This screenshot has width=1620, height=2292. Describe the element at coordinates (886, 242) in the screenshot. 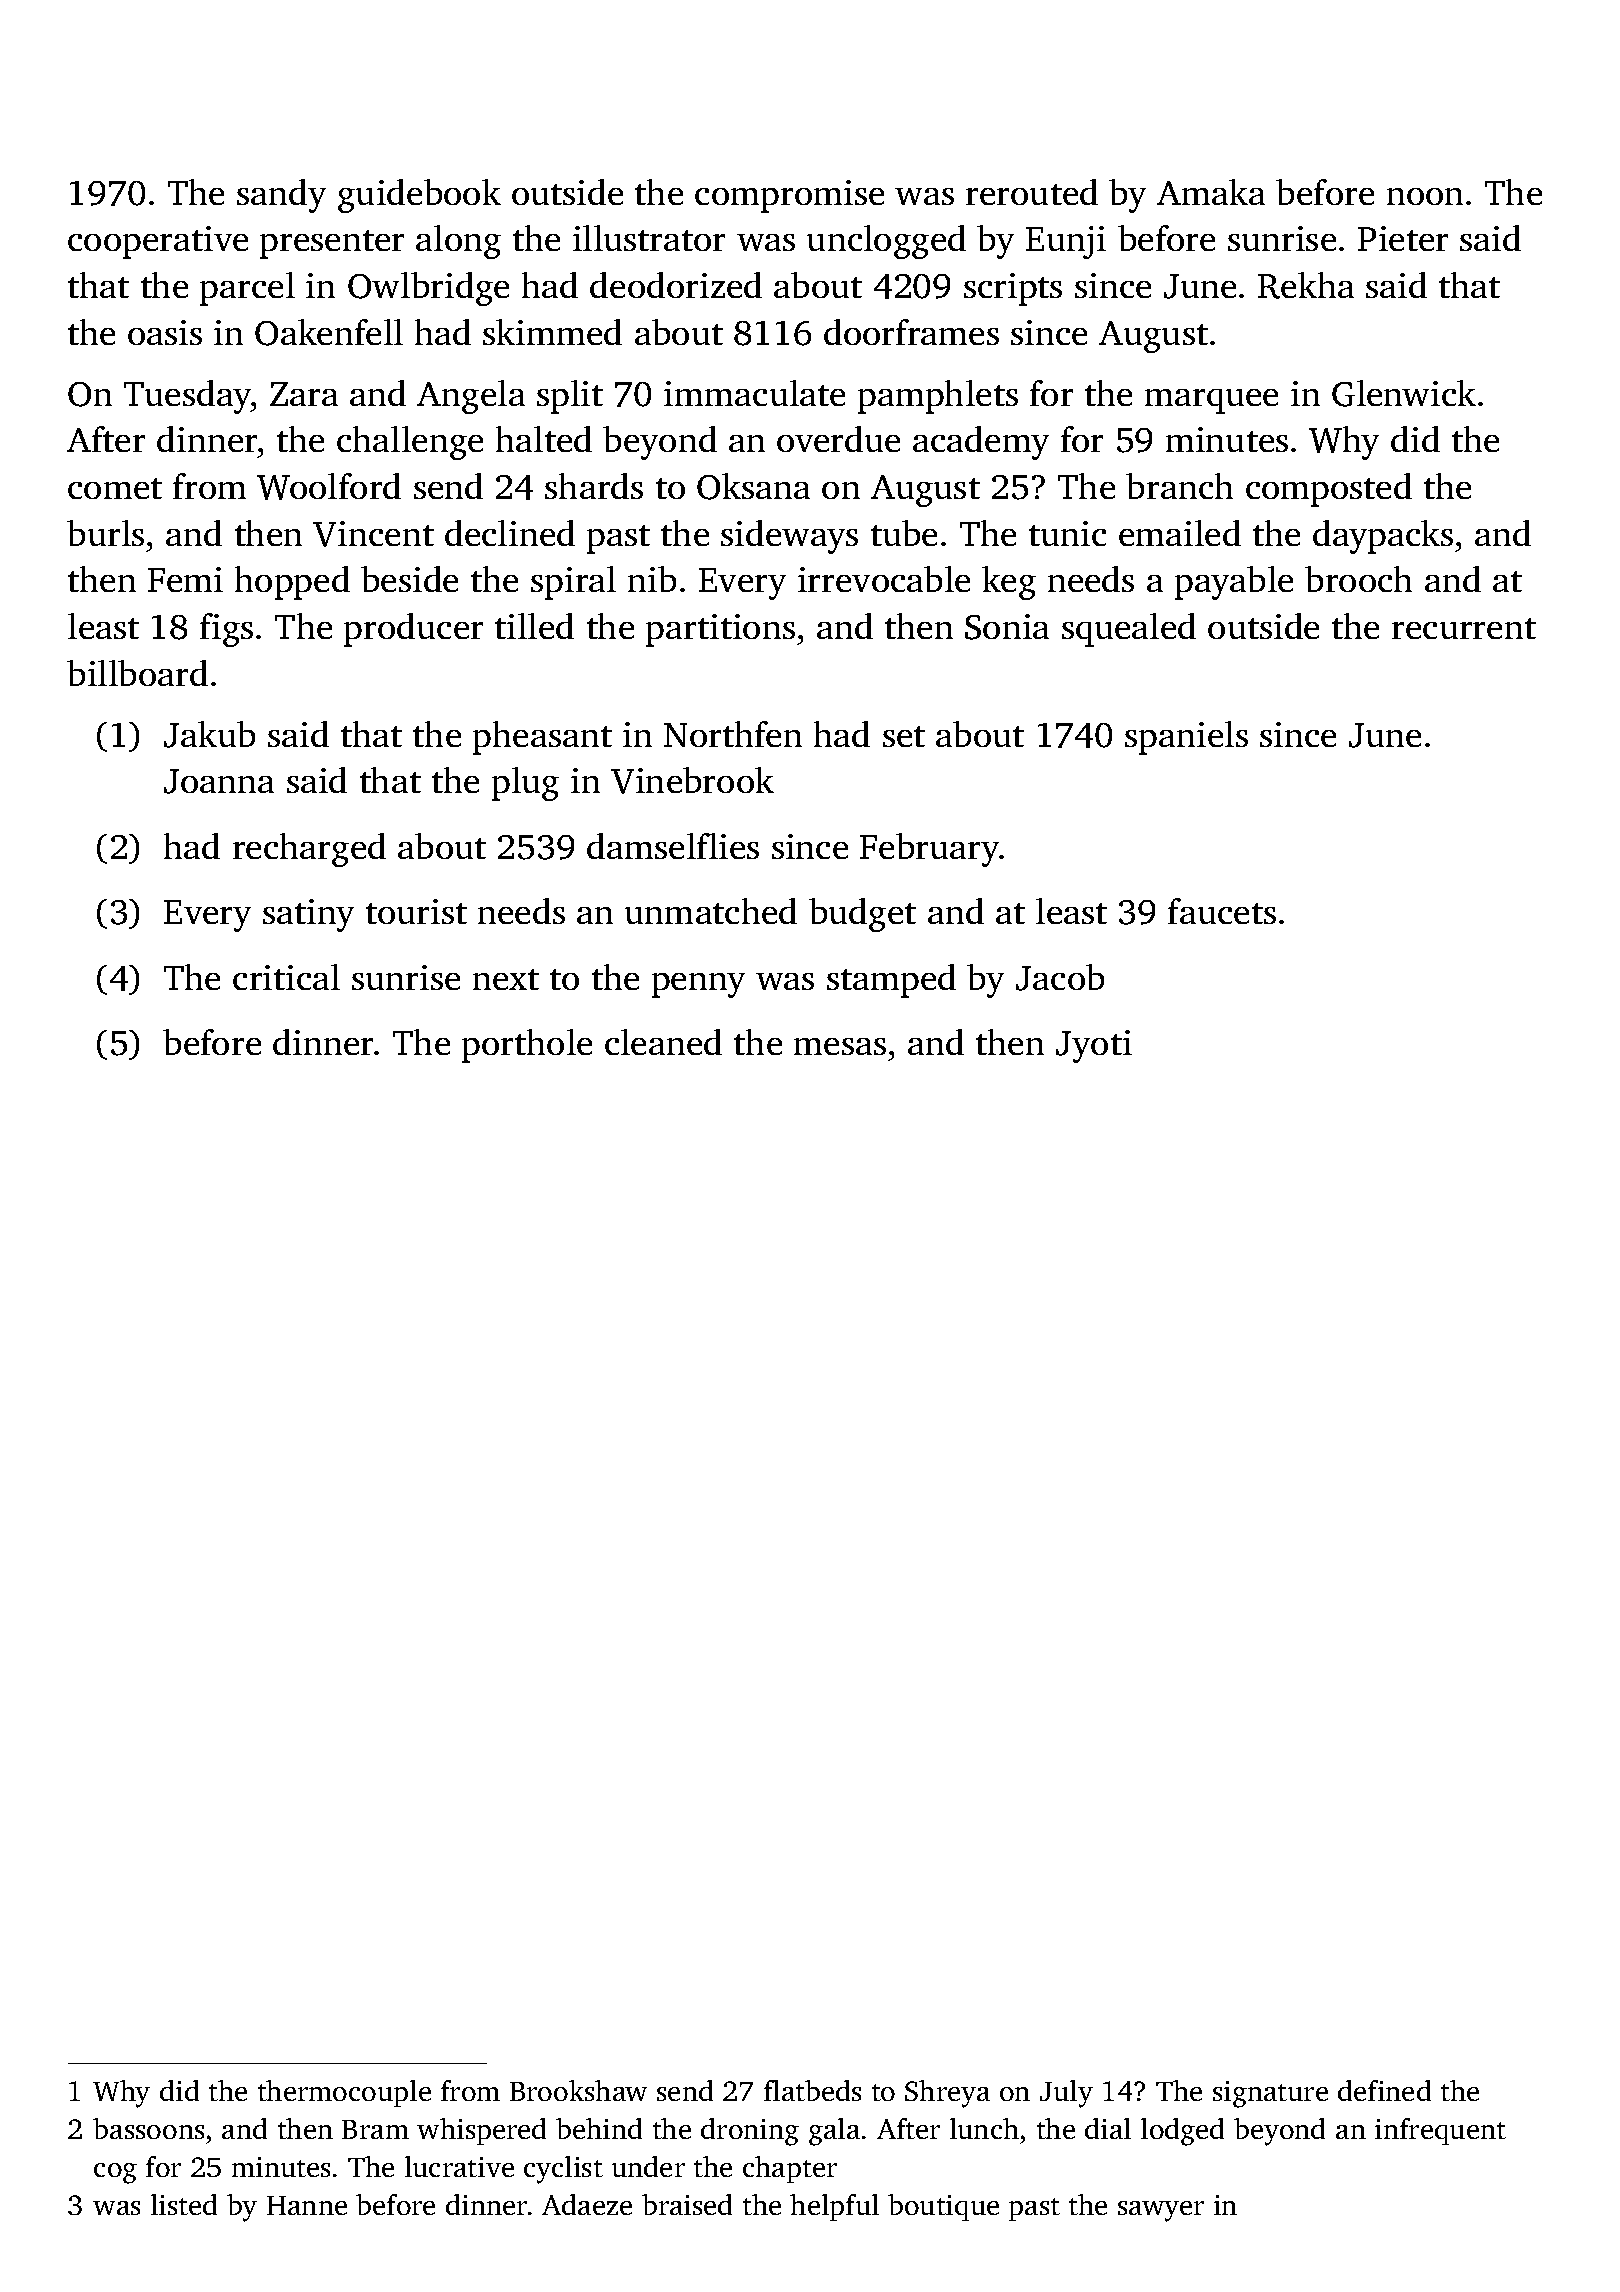

I see `unclogged` at that location.
